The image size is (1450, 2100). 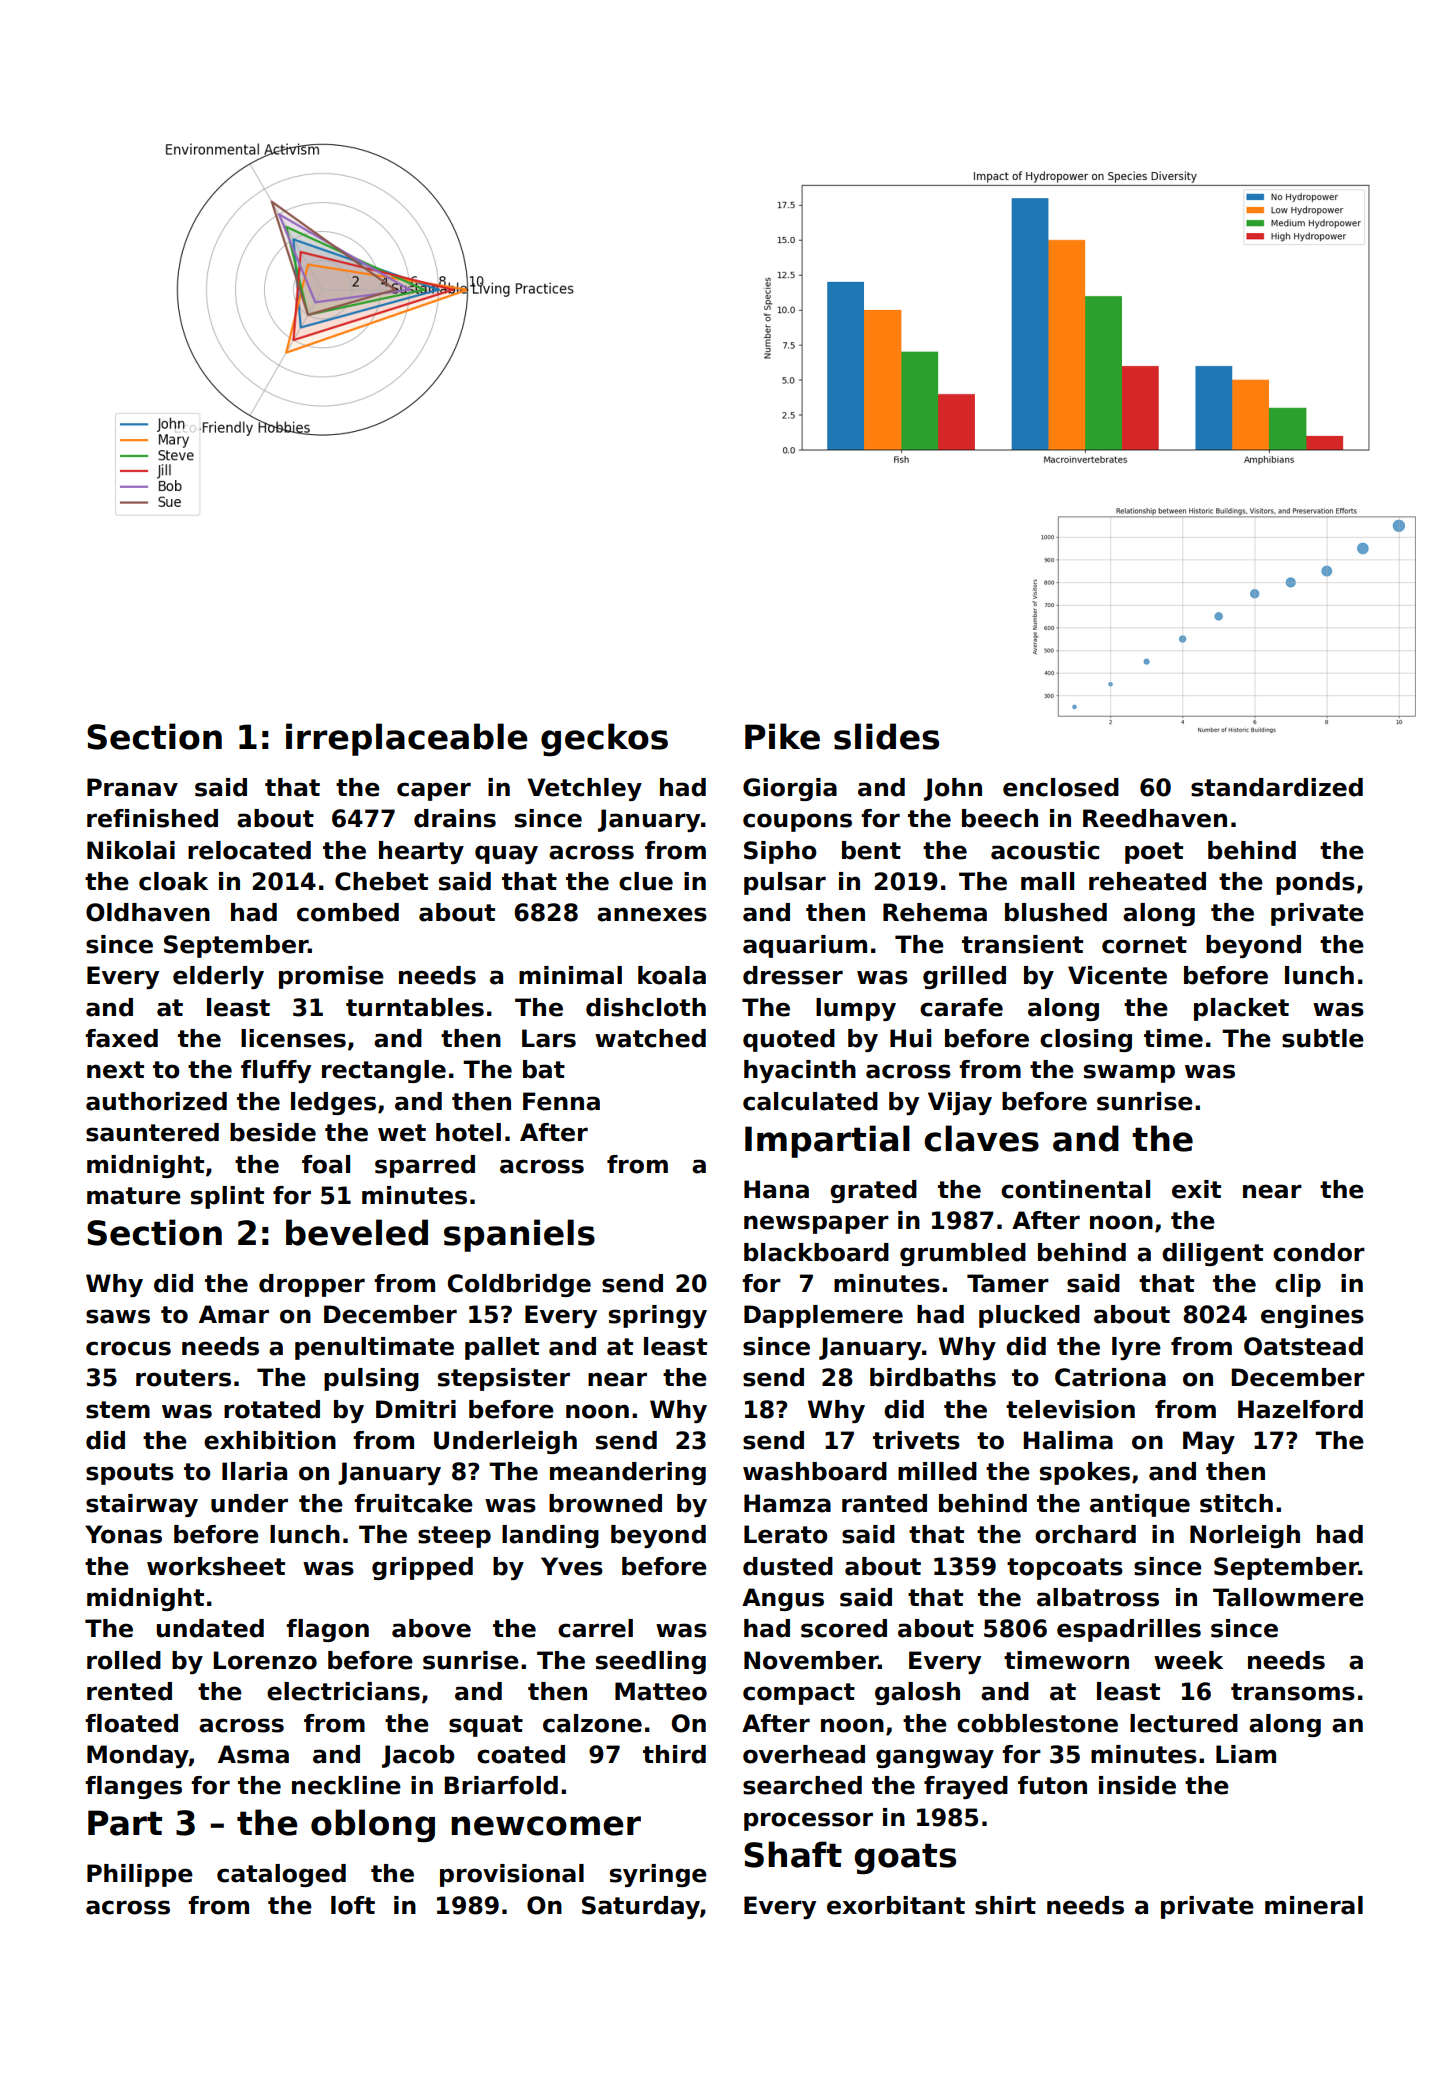 I want to click on mall, so click(x=1047, y=881).
